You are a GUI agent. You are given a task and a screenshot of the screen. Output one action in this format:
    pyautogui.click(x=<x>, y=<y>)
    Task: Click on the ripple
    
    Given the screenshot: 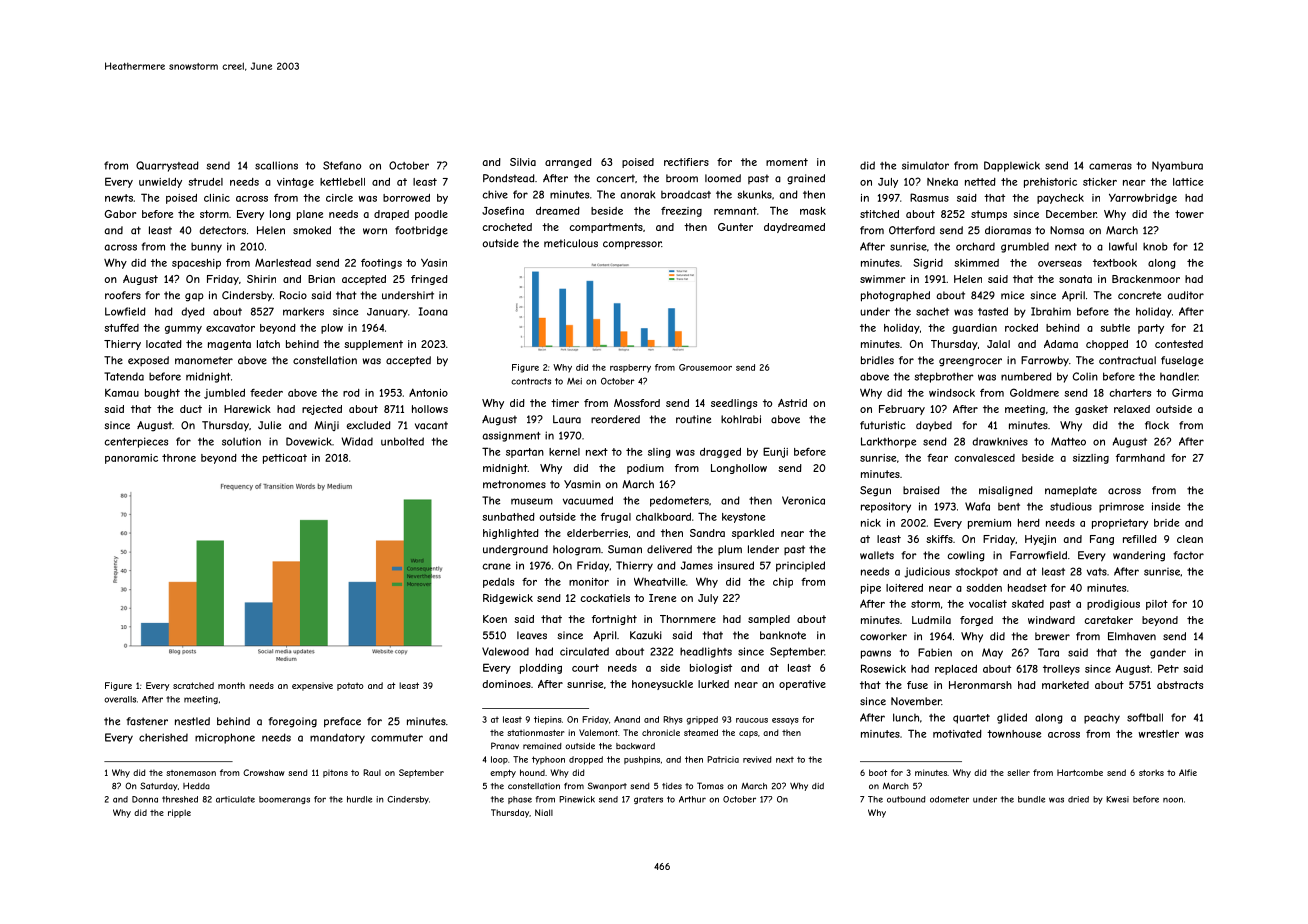 What is the action you would take?
    pyautogui.click(x=179, y=813)
